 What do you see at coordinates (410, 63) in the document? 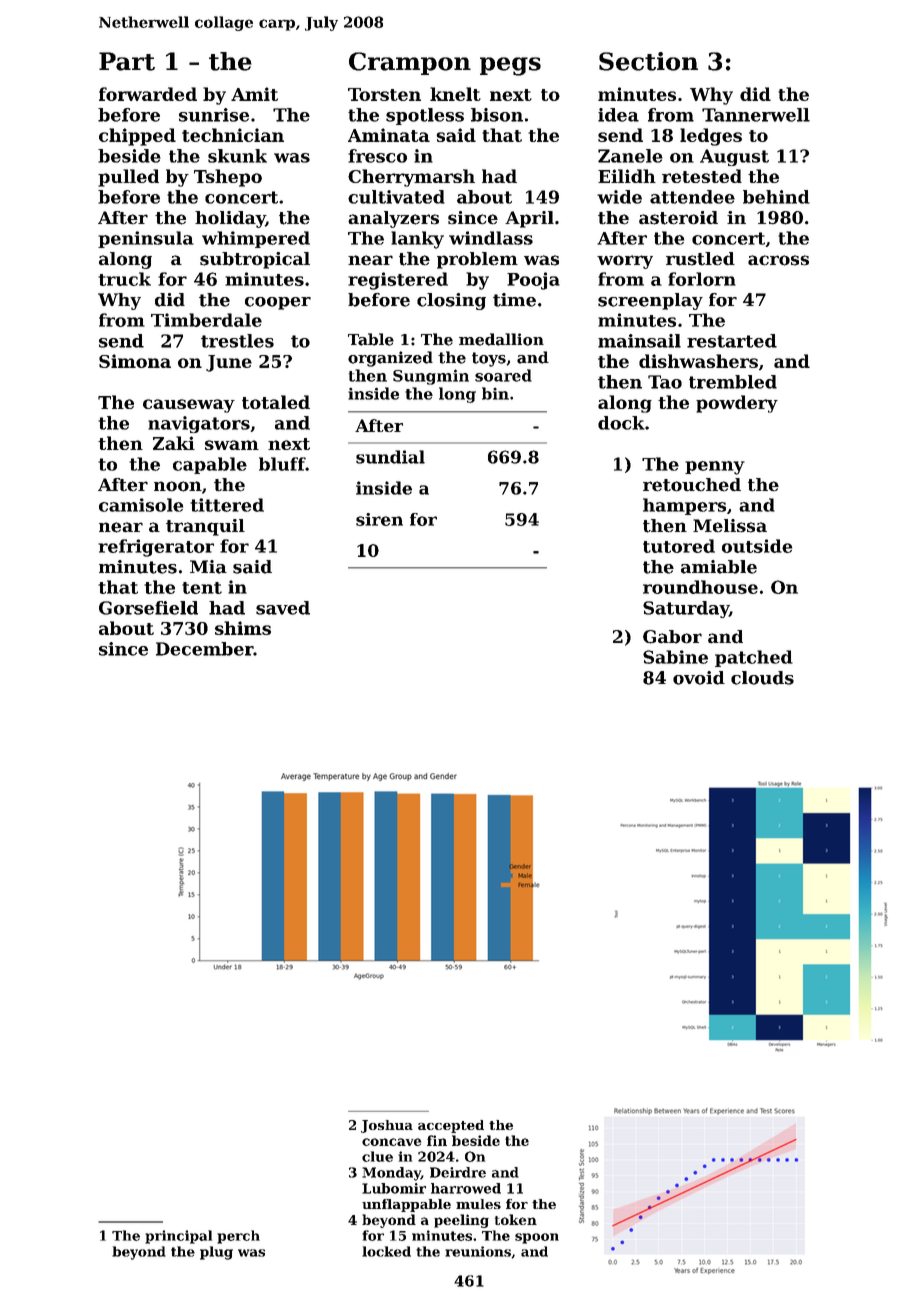
I see `Crampon` at bounding box center [410, 63].
